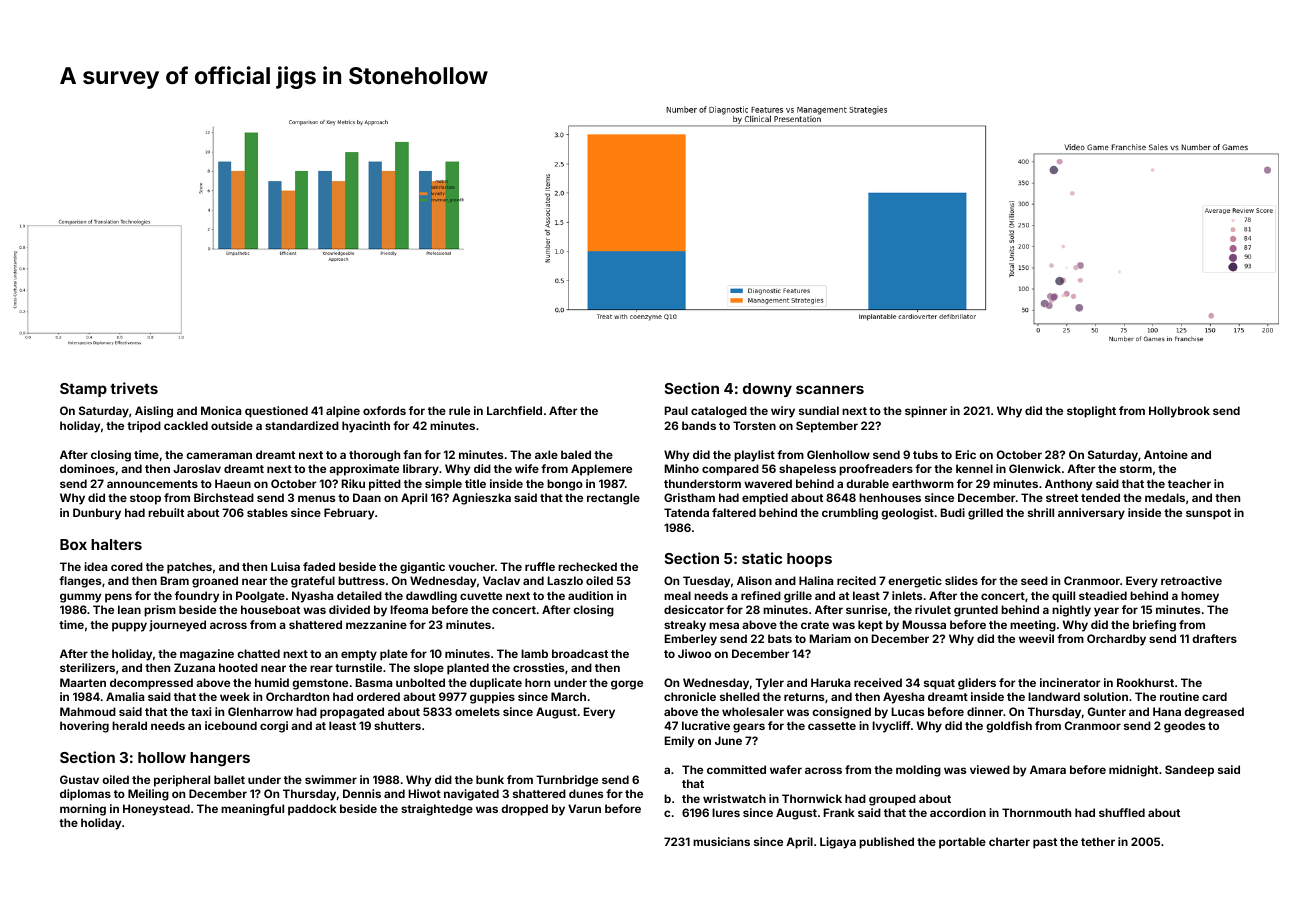  Describe the element at coordinates (156, 810) in the page. I see `Honeystead` at that location.
